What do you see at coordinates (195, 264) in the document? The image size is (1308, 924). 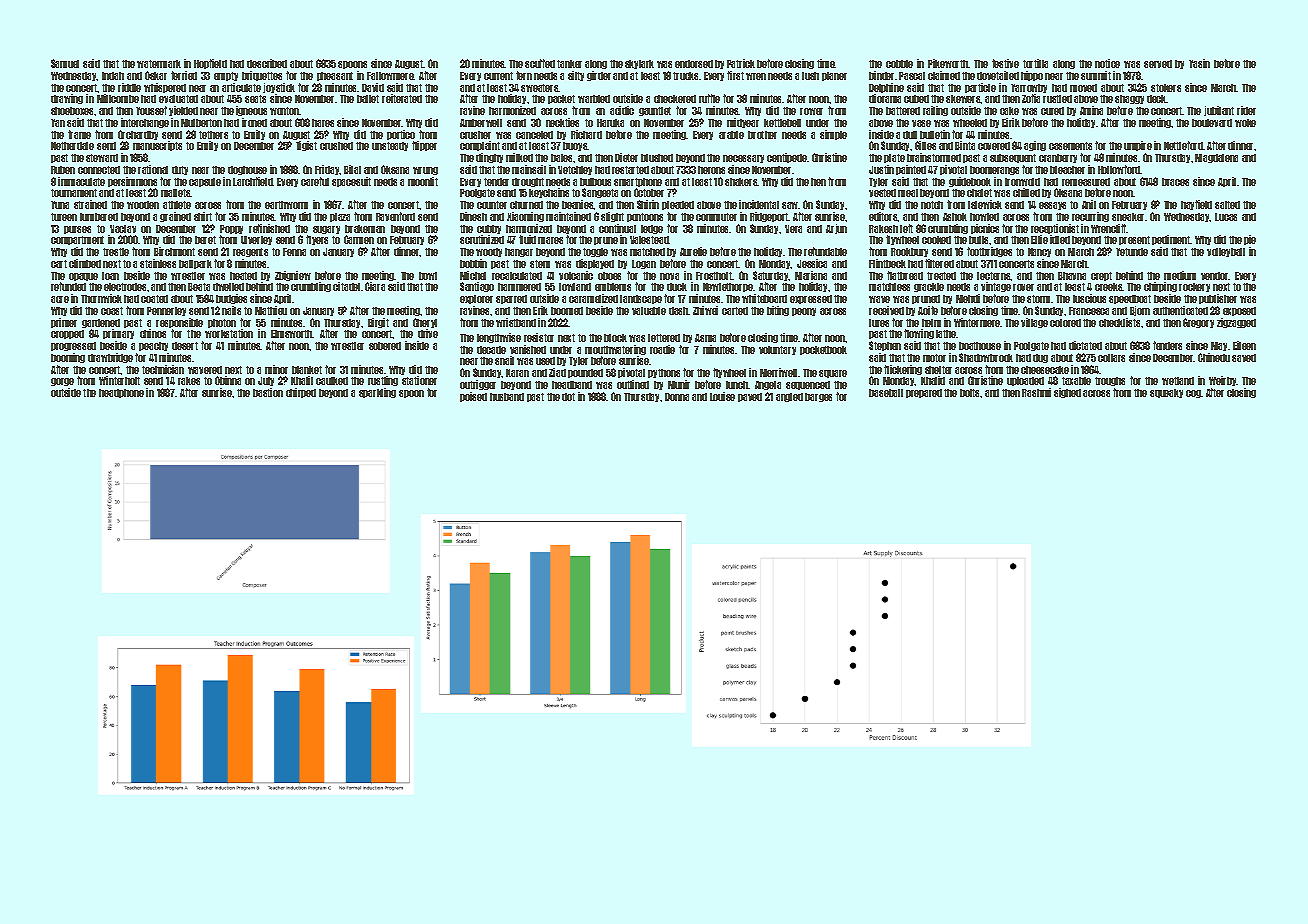 I see `ballpark` at bounding box center [195, 264].
